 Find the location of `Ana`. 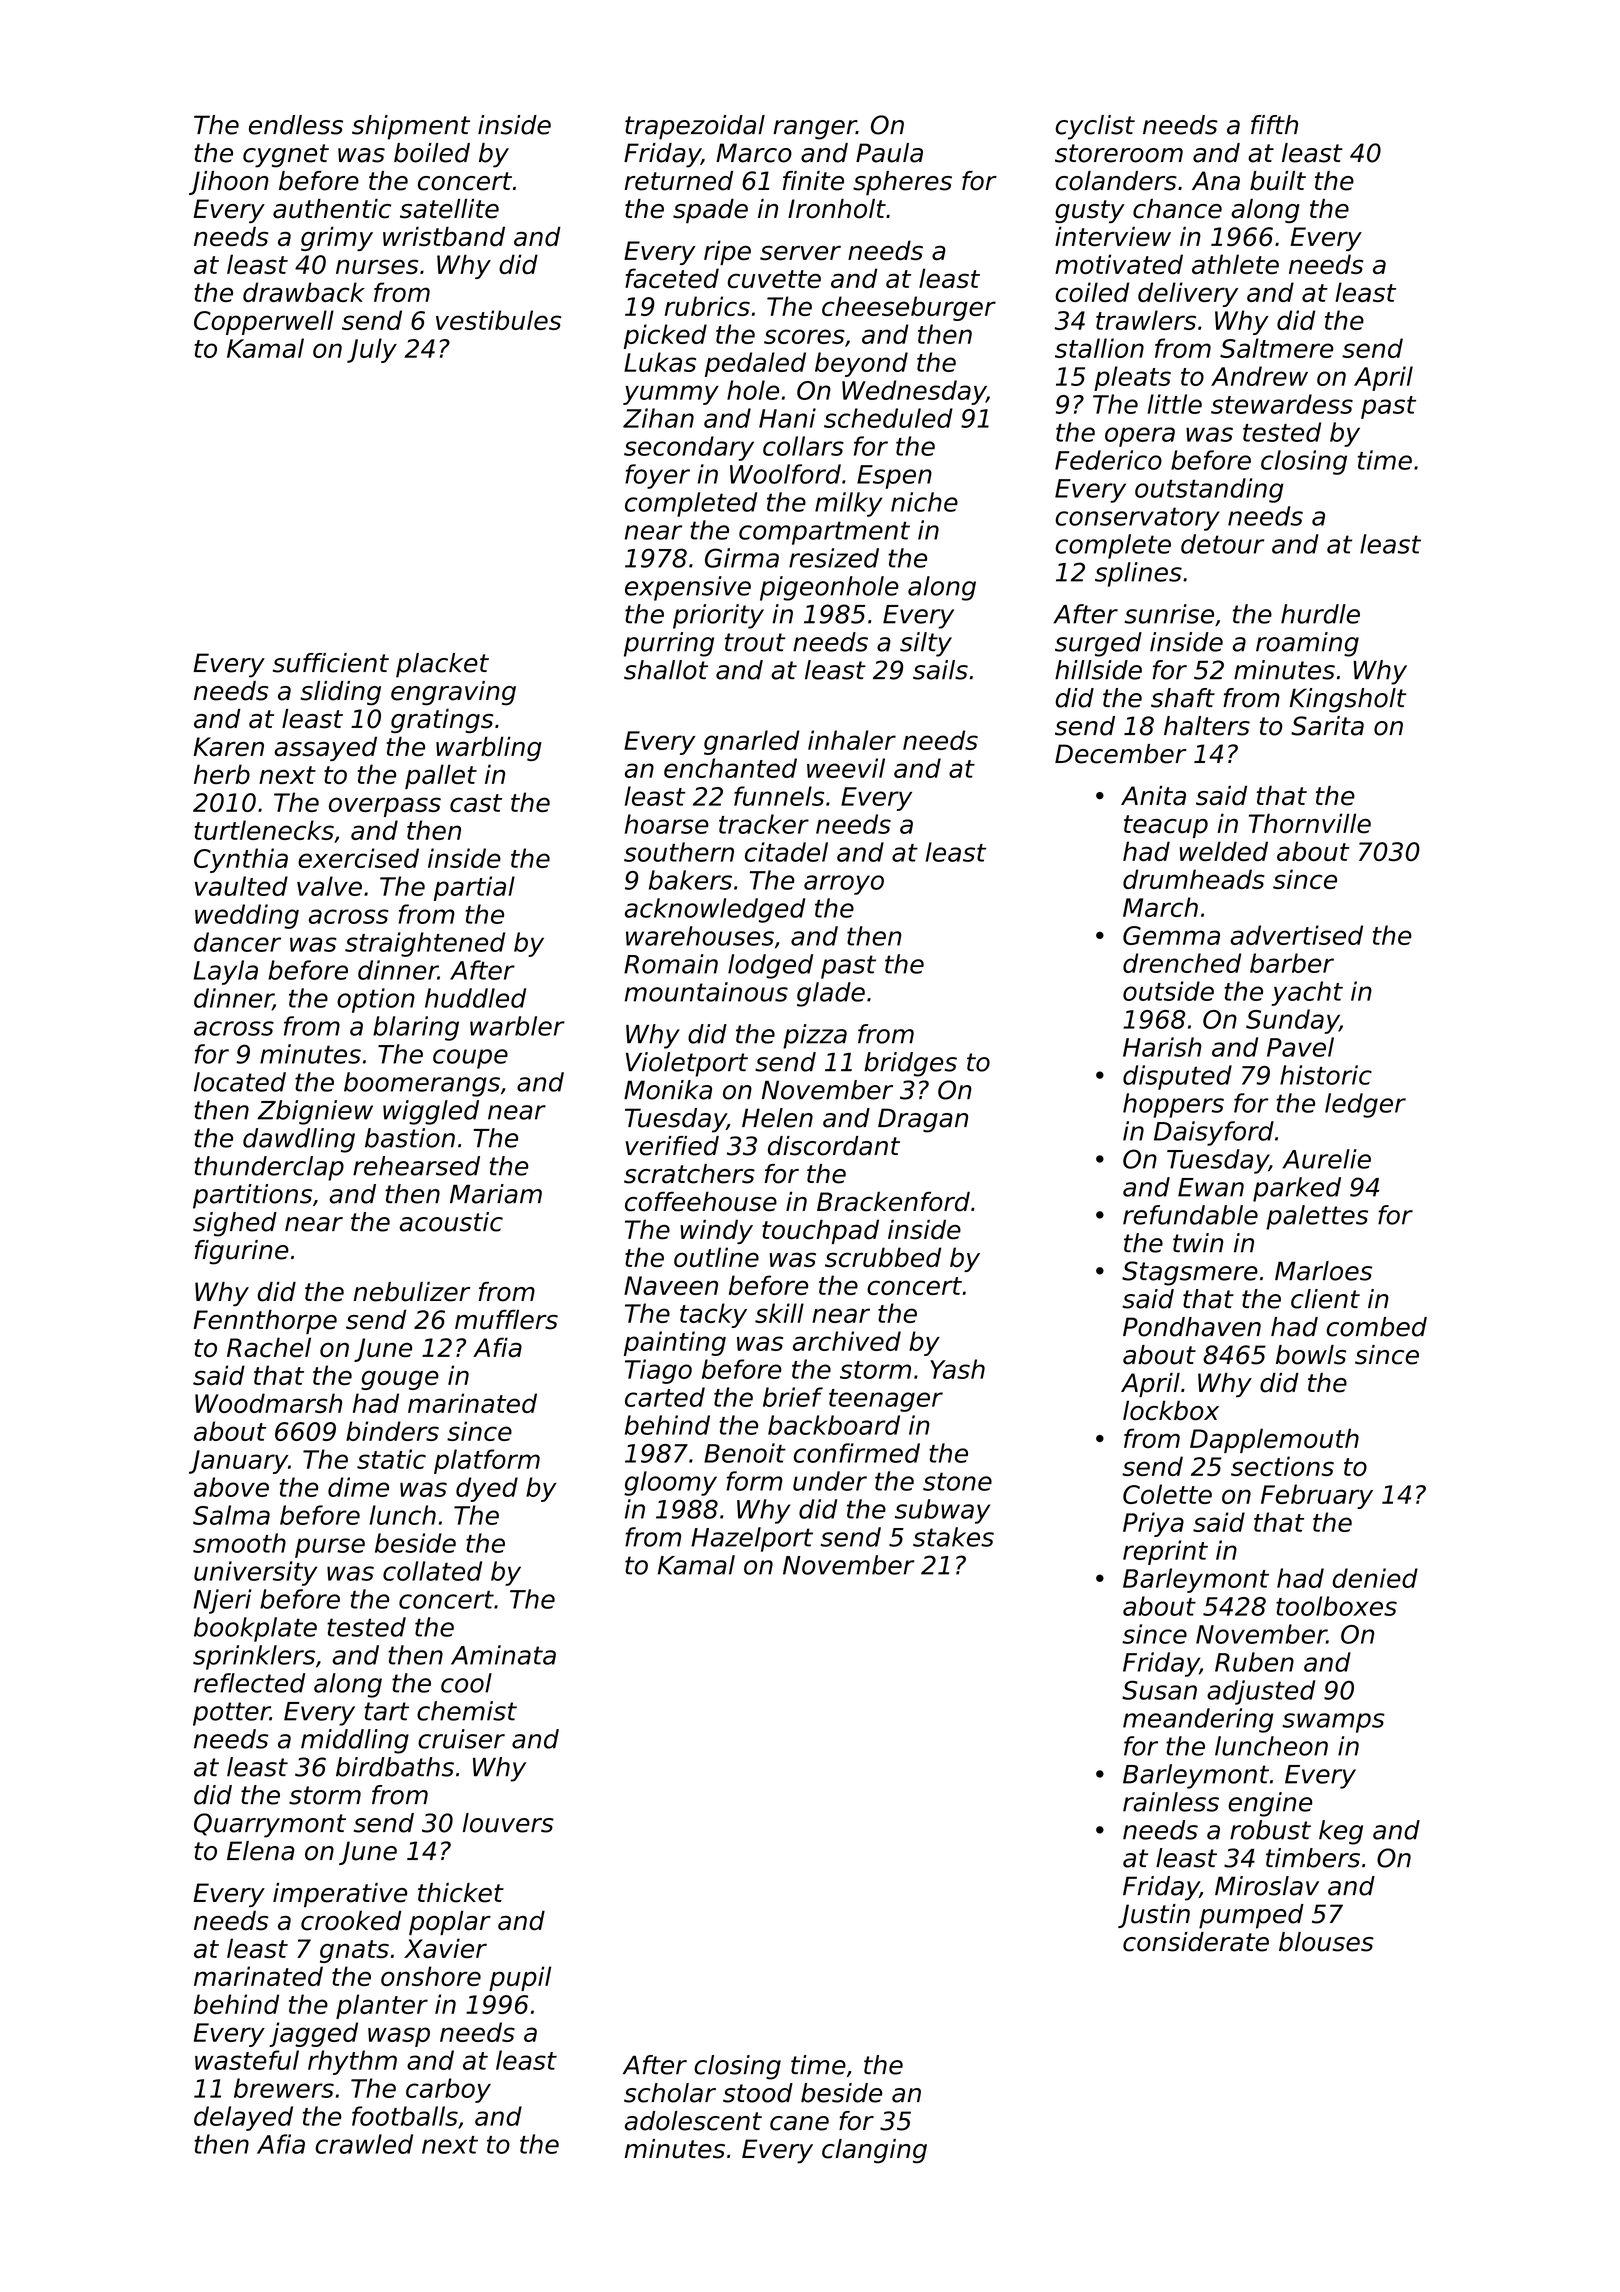

Ana is located at coordinates (1216, 181).
